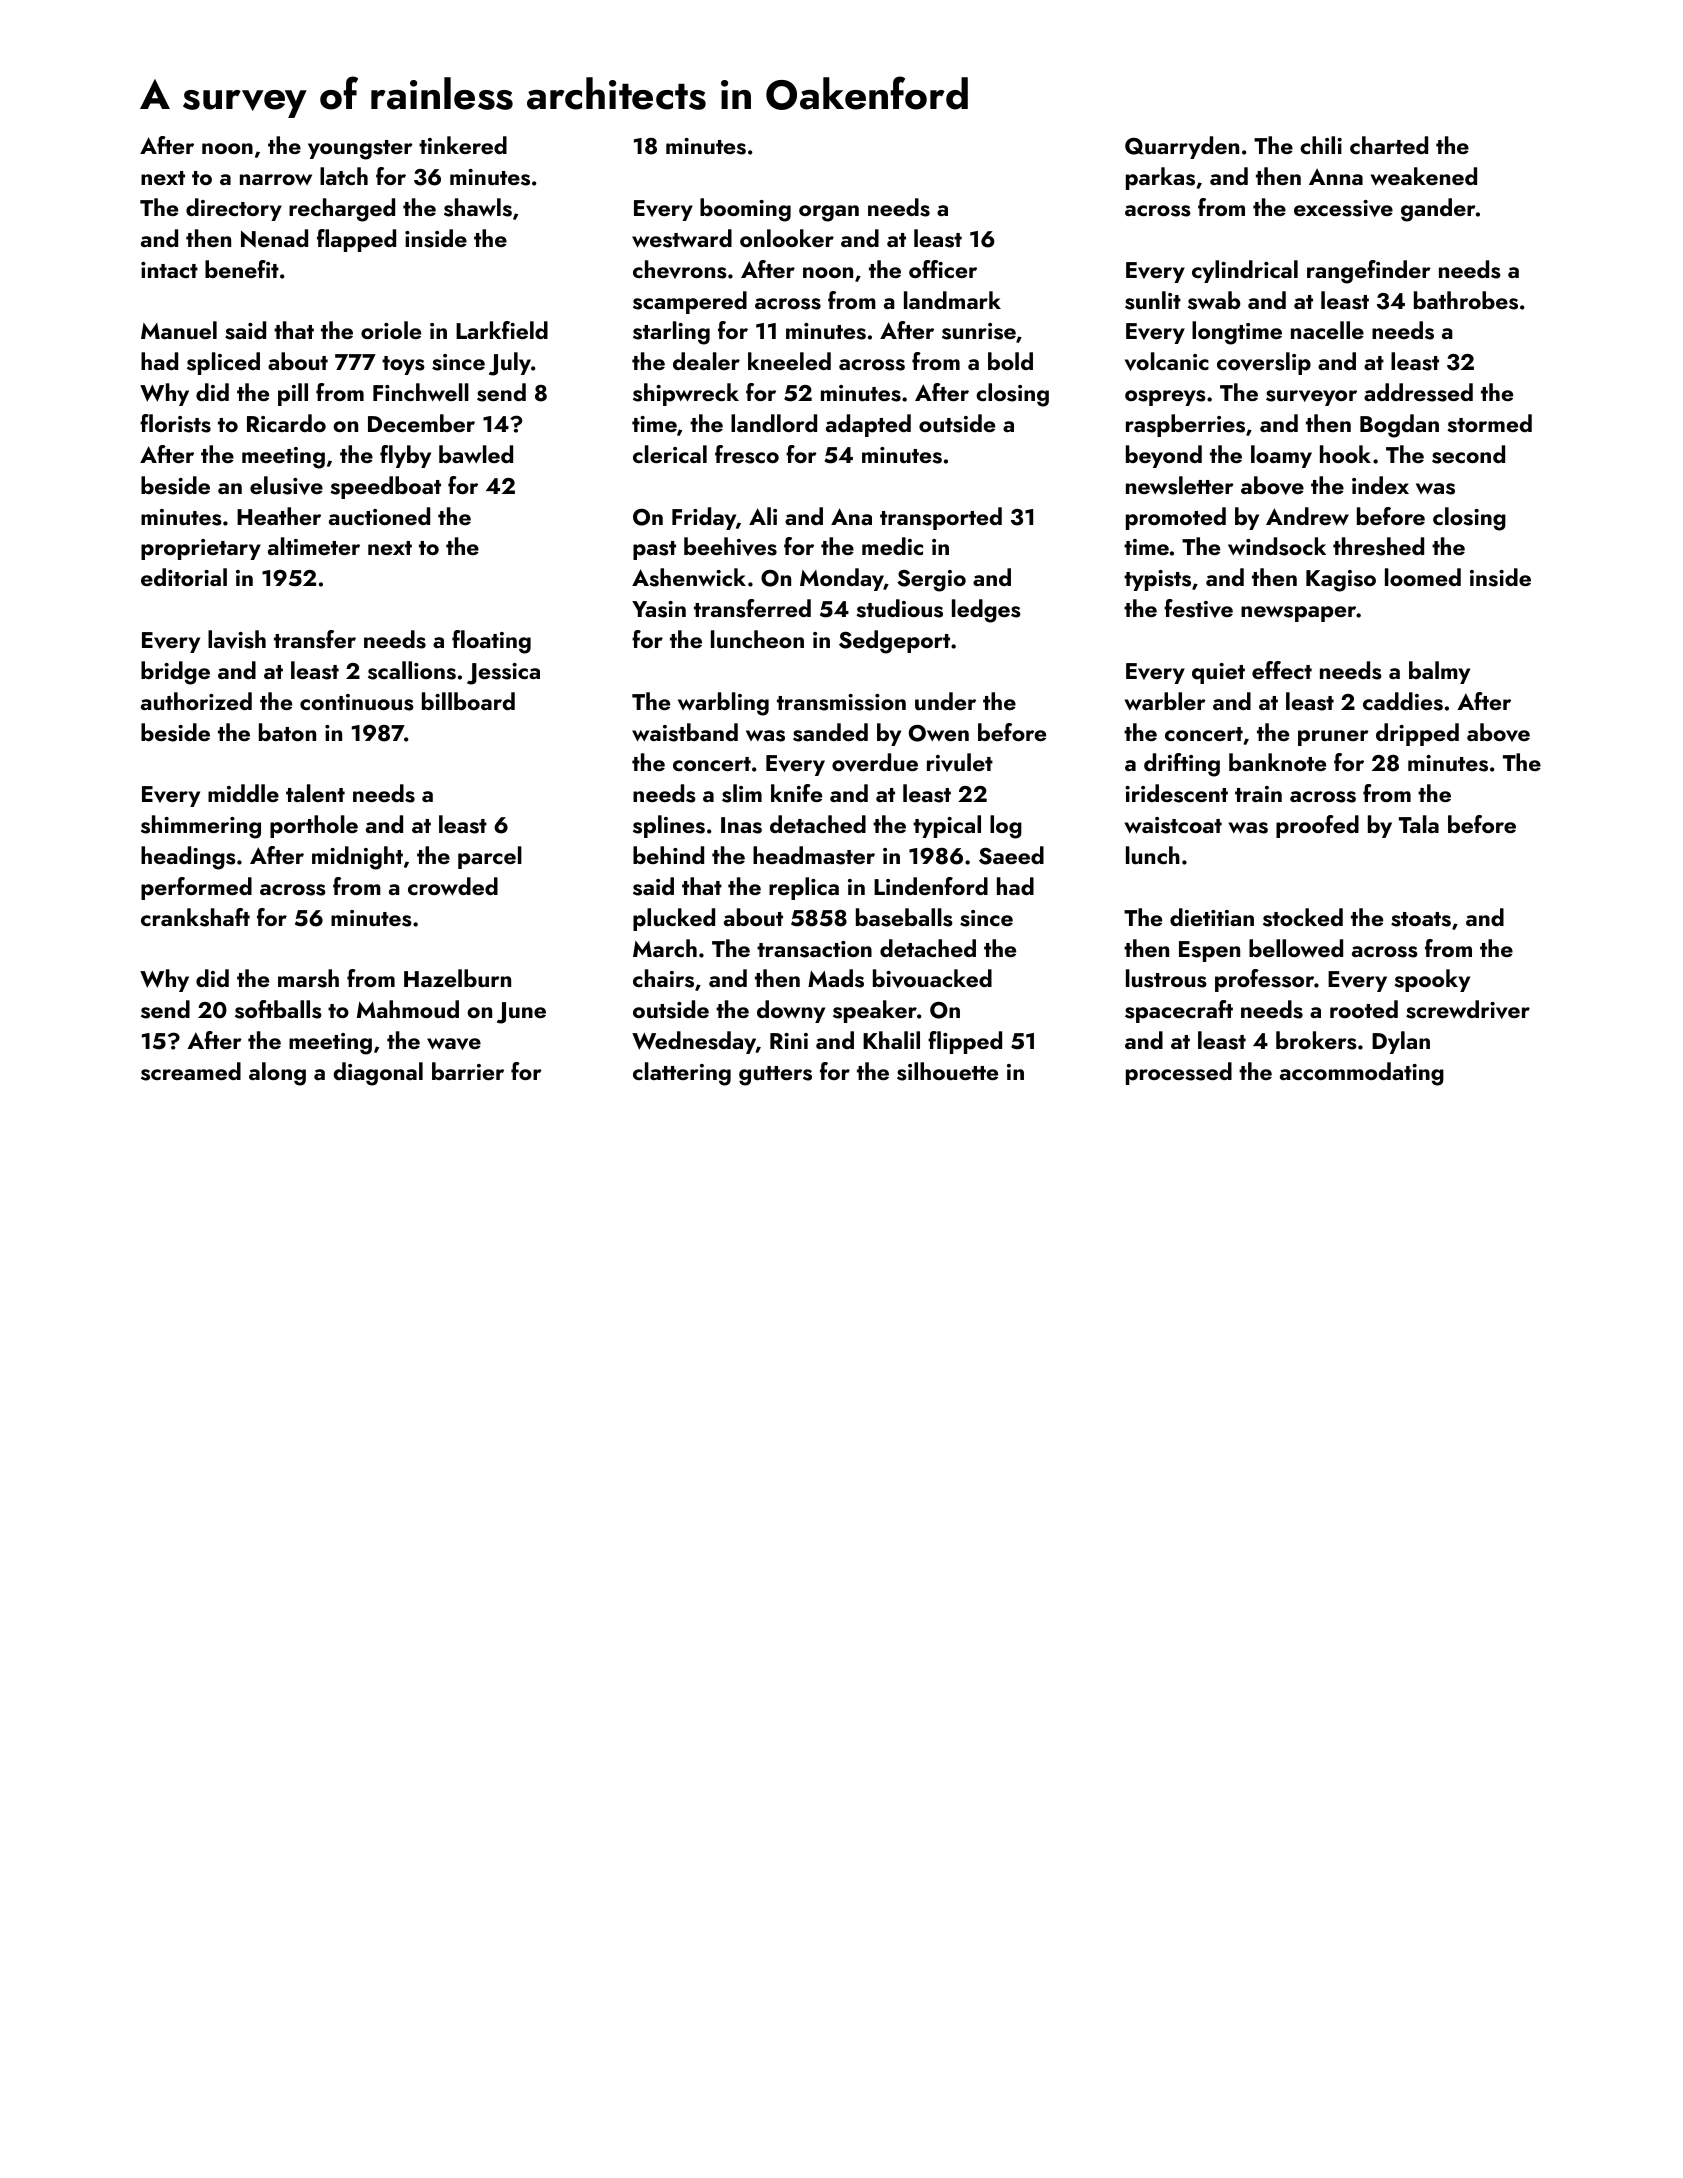 This document has height=2178, width=1683. Describe the element at coordinates (379, 516) in the document. I see `auctioned` at that location.
